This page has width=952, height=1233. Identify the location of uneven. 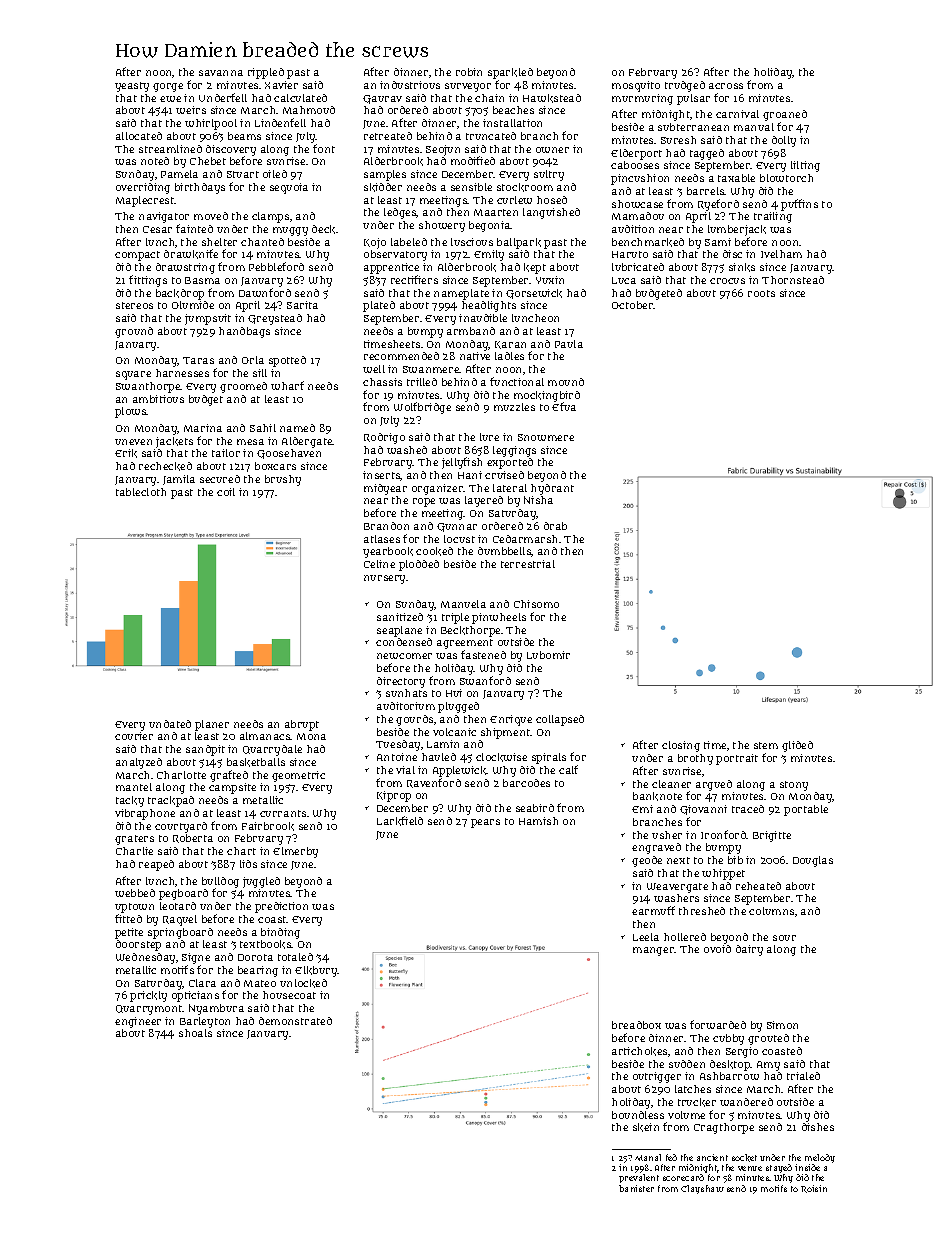
(133, 442).
